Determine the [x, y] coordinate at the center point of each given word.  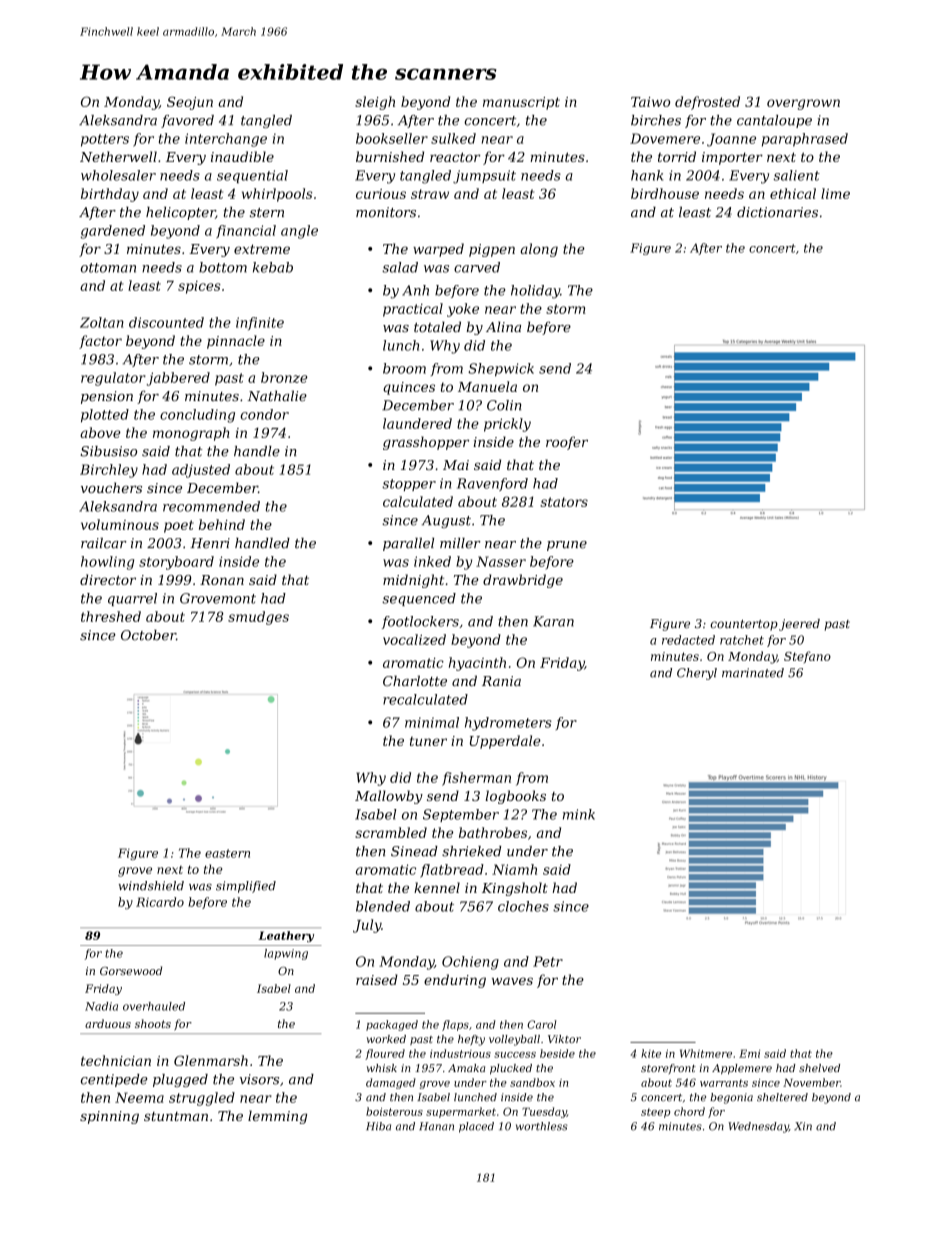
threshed [111, 616]
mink [579, 814]
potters [105, 140]
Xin [803, 1126]
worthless [542, 1126]
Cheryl [697, 674]
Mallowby [389, 797]
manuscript [521, 103]
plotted [105, 416]
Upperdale [505, 742]
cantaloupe [774, 121]
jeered [799, 625]
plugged [180, 1080]
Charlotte [415, 680]
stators [564, 502]
